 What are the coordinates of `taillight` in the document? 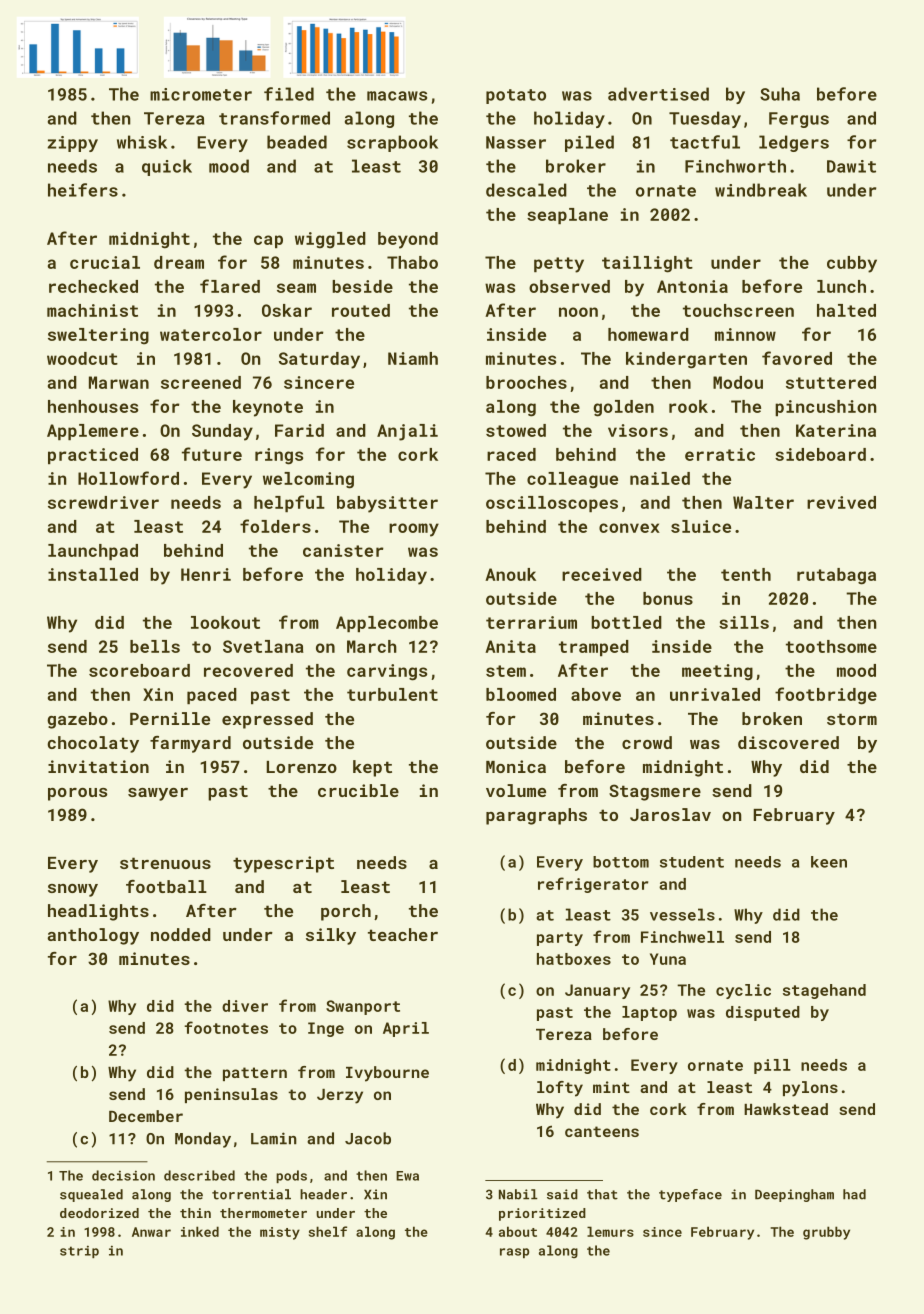 It's located at (647, 264).
